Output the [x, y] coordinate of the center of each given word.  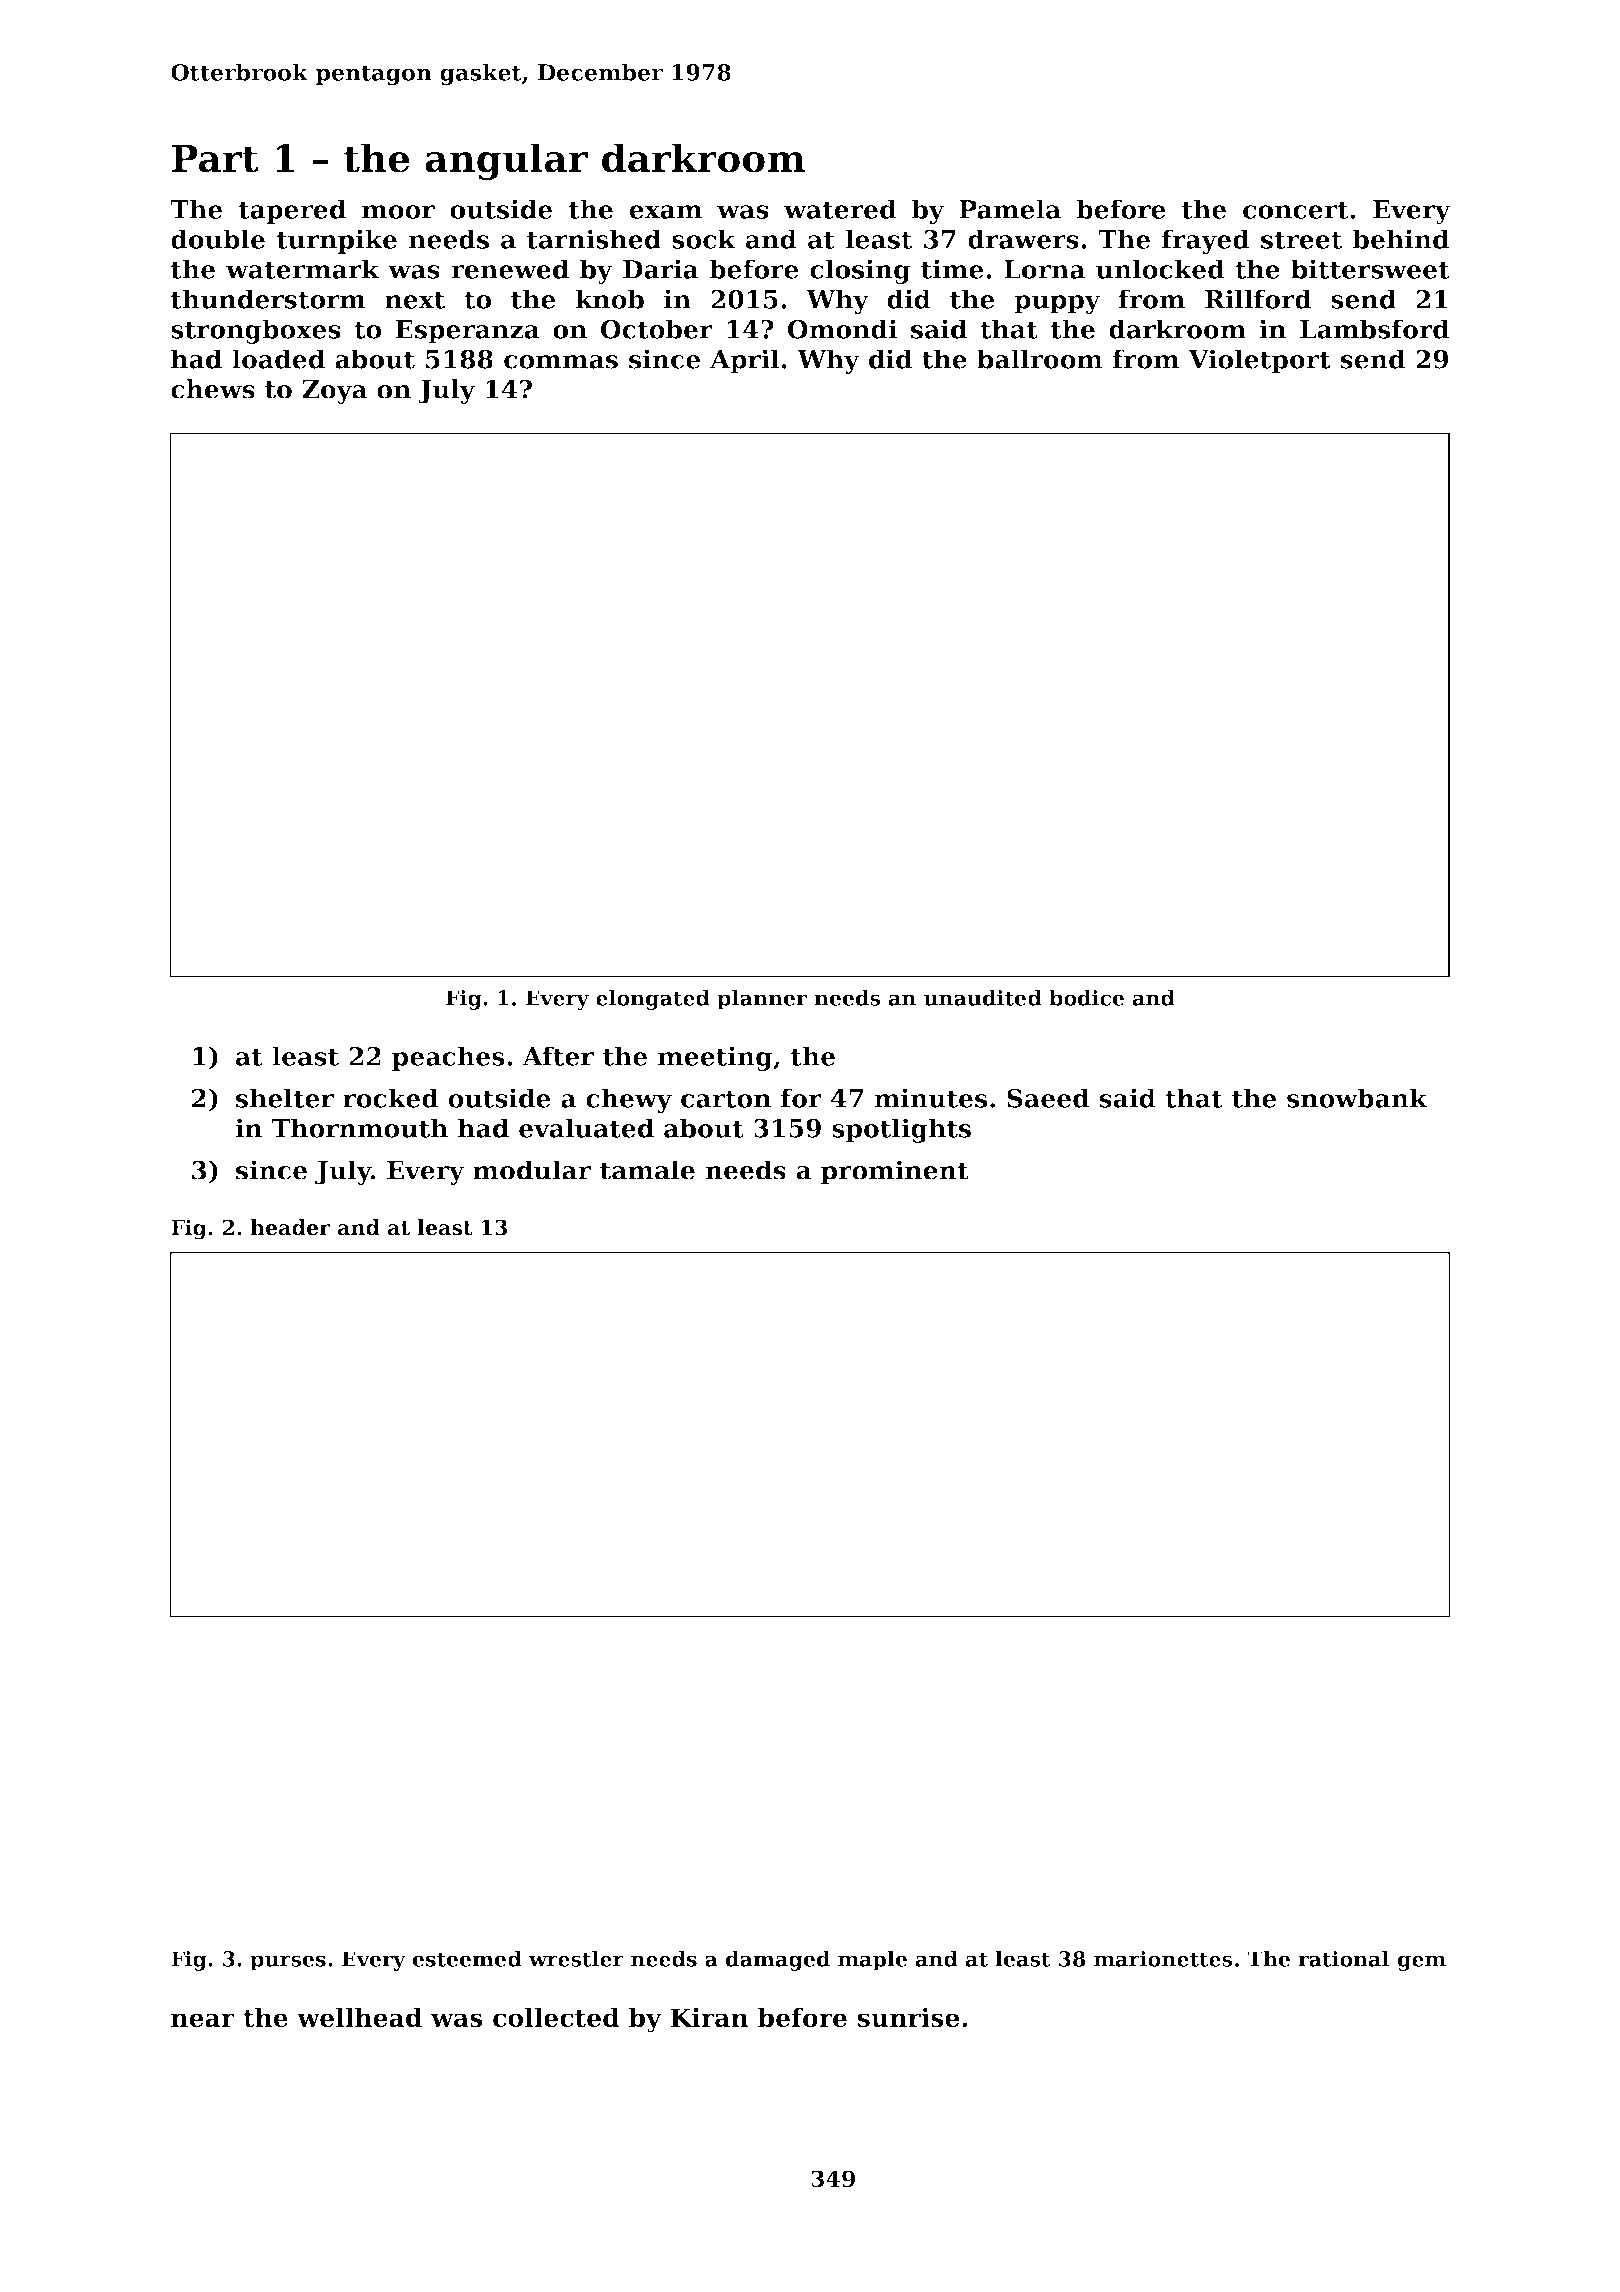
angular [506, 162]
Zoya [334, 392]
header [290, 1227]
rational [1343, 1958]
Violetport [1259, 361]
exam [665, 212]
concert [1296, 210]
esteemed [467, 1958]
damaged [778, 1960]
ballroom [1040, 359]
